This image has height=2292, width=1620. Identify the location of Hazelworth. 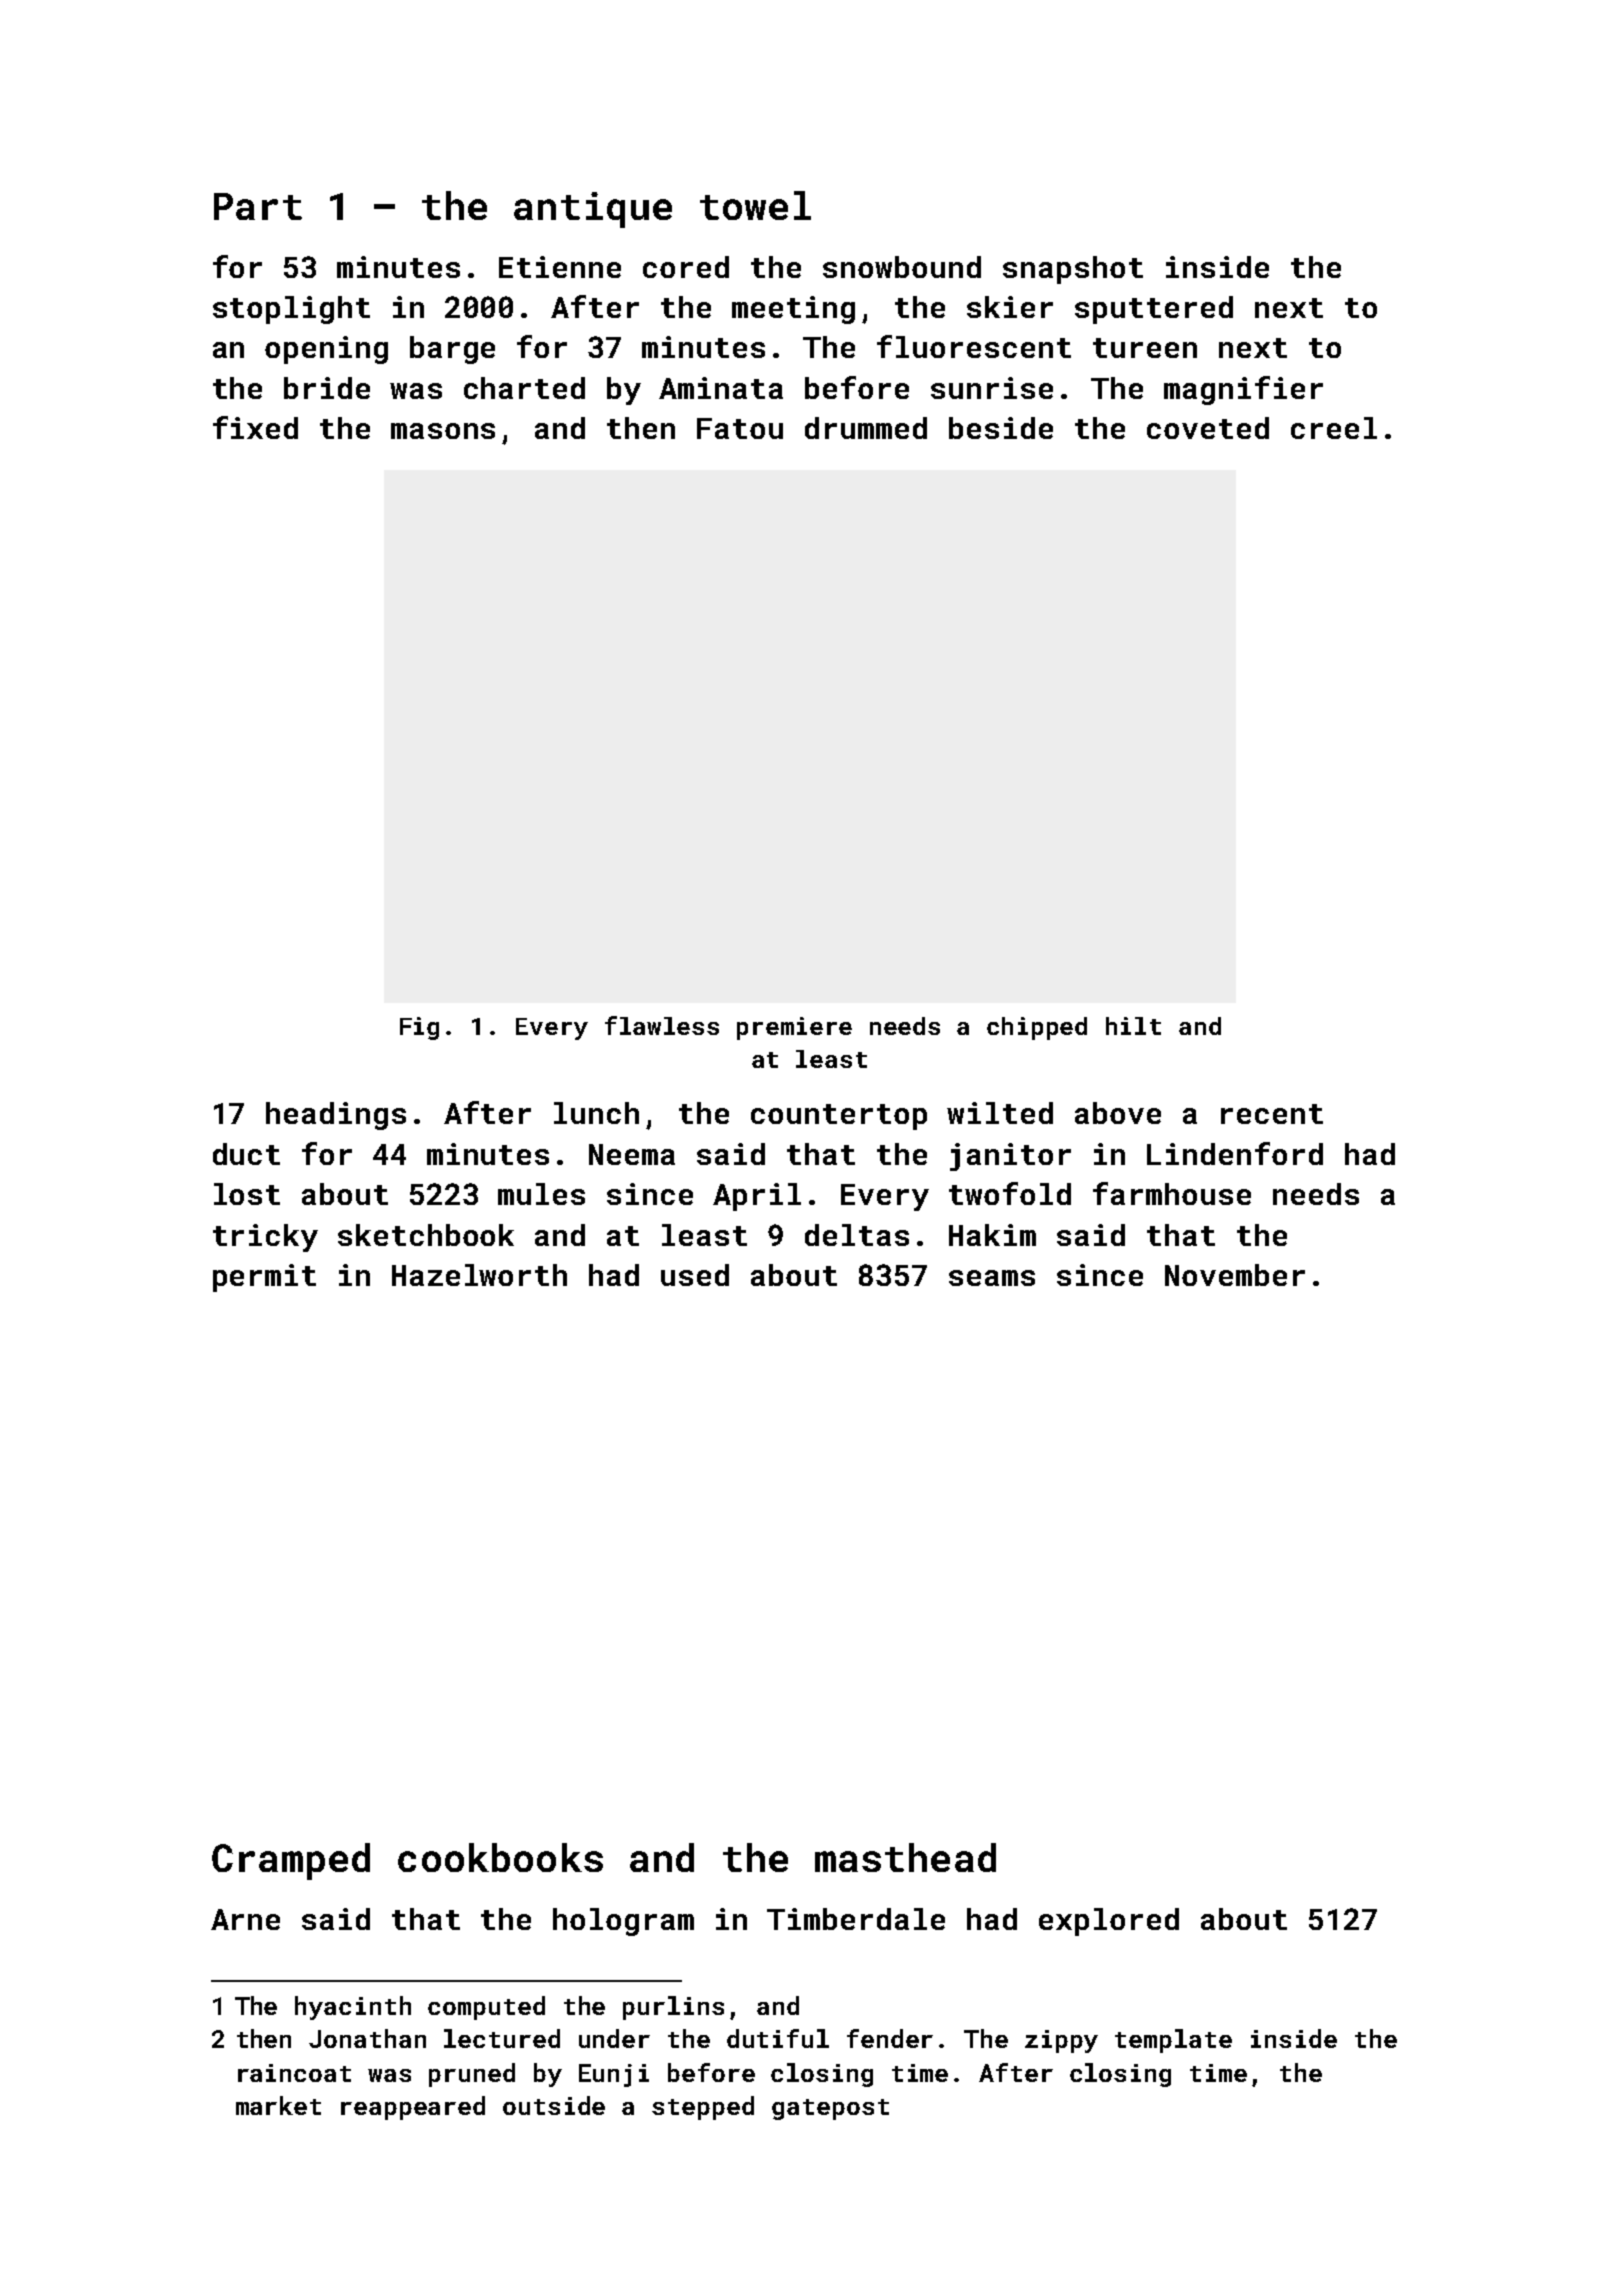
(479, 1275).
